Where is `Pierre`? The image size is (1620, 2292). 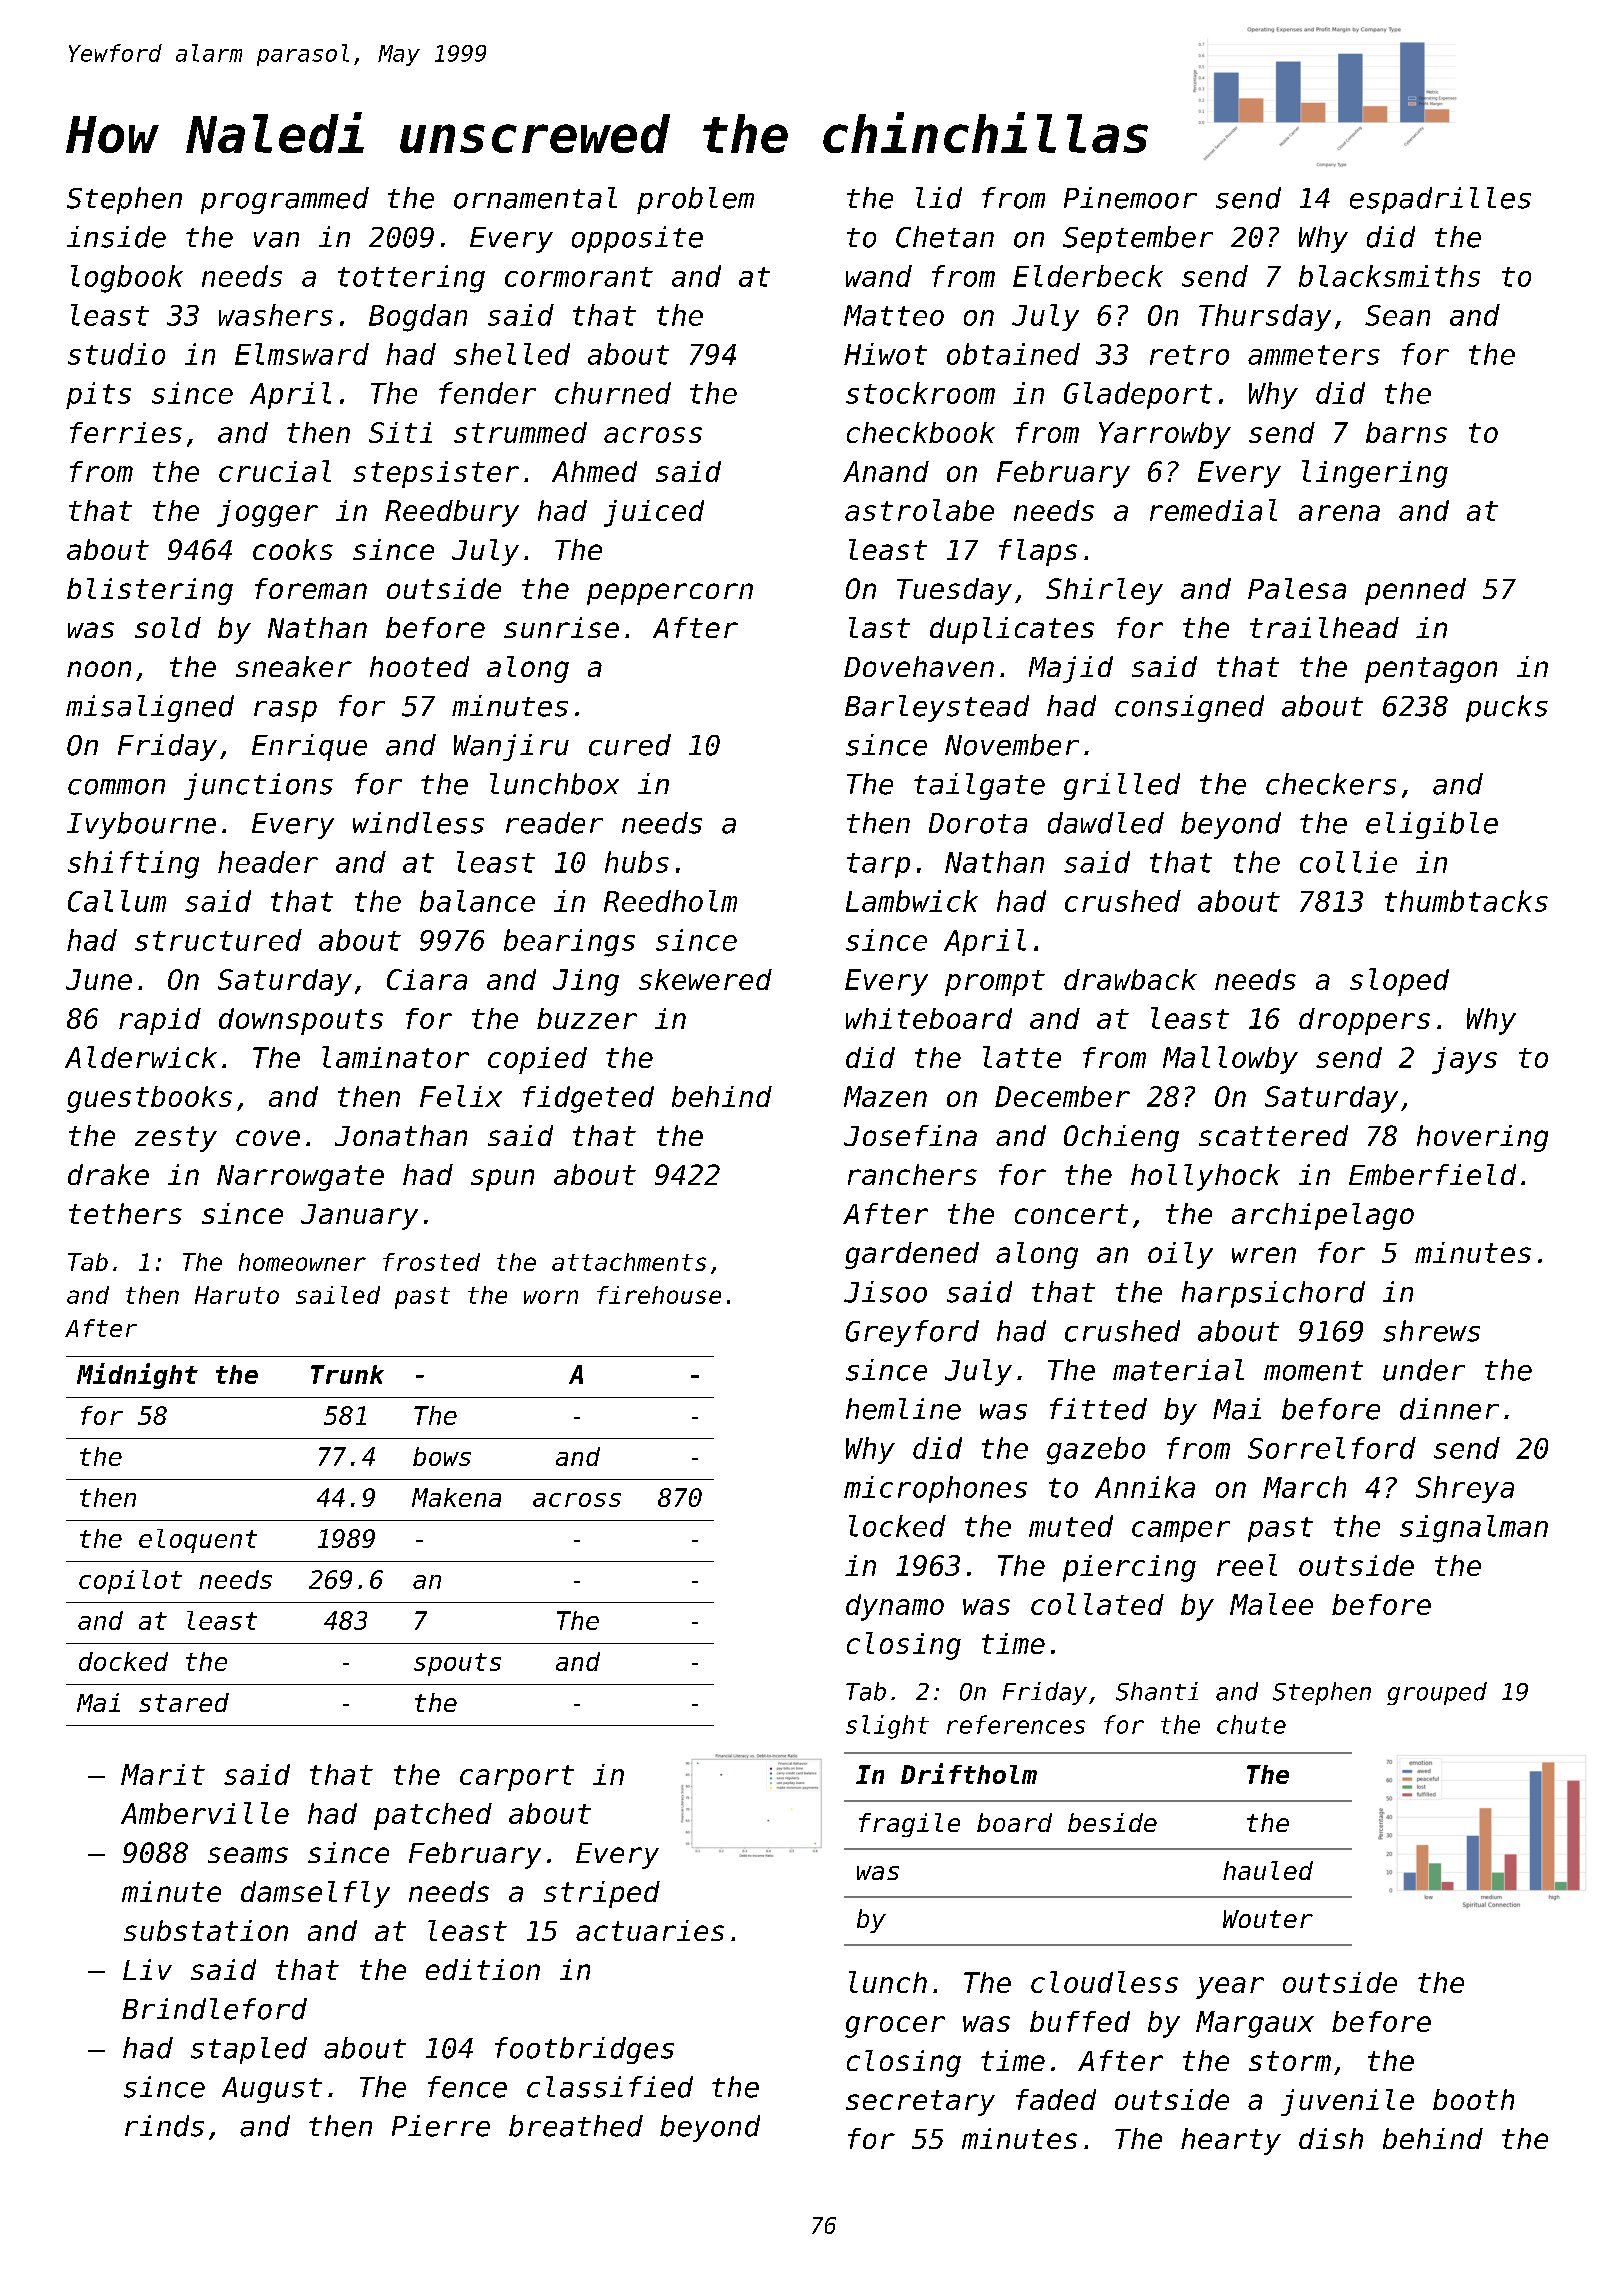 Pierre is located at coordinates (441, 2126).
